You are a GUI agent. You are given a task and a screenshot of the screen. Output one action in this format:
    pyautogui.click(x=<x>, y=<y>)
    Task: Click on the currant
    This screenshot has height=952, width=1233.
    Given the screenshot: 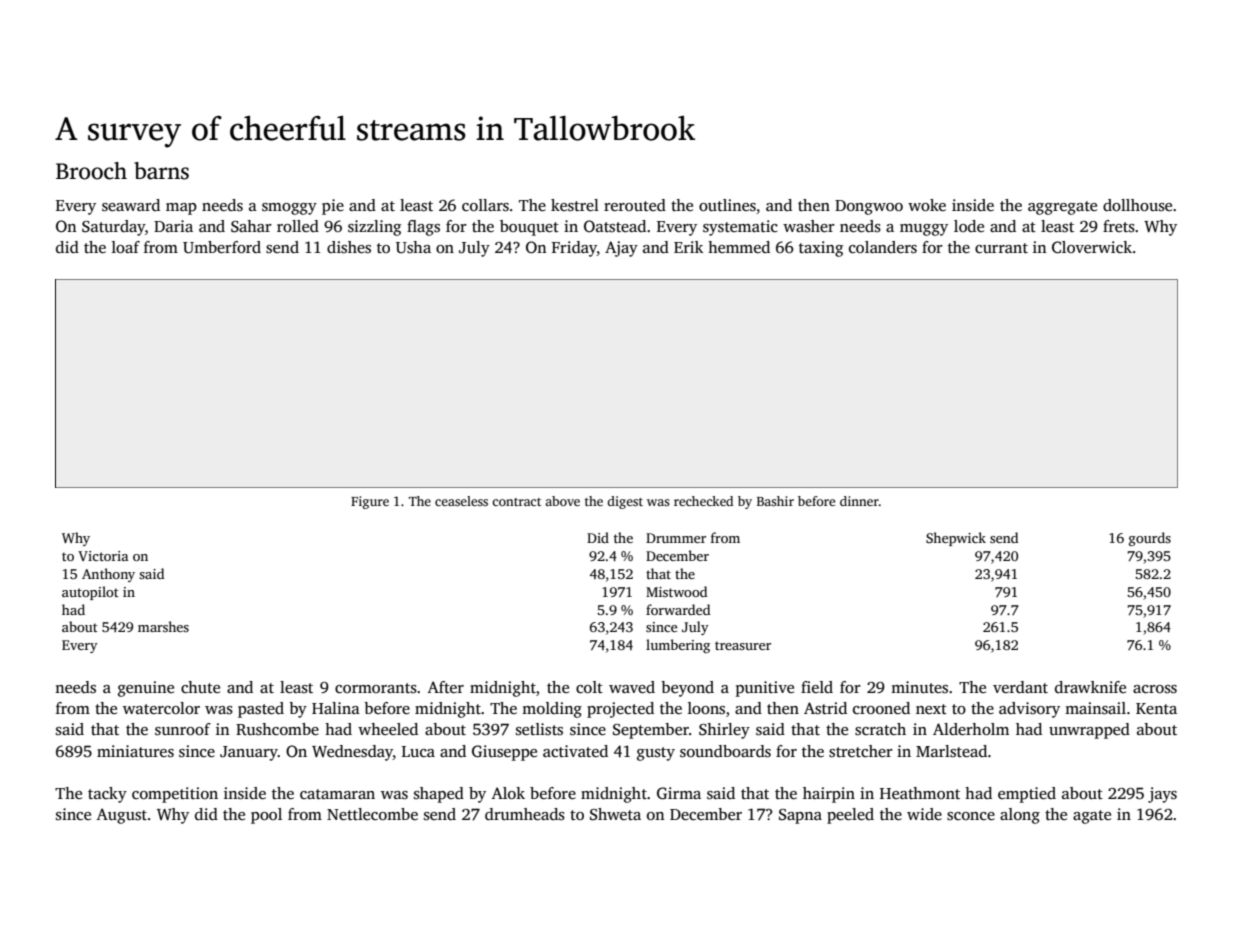 What is the action you would take?
    pyautogui.click(x=1001, y=248)
